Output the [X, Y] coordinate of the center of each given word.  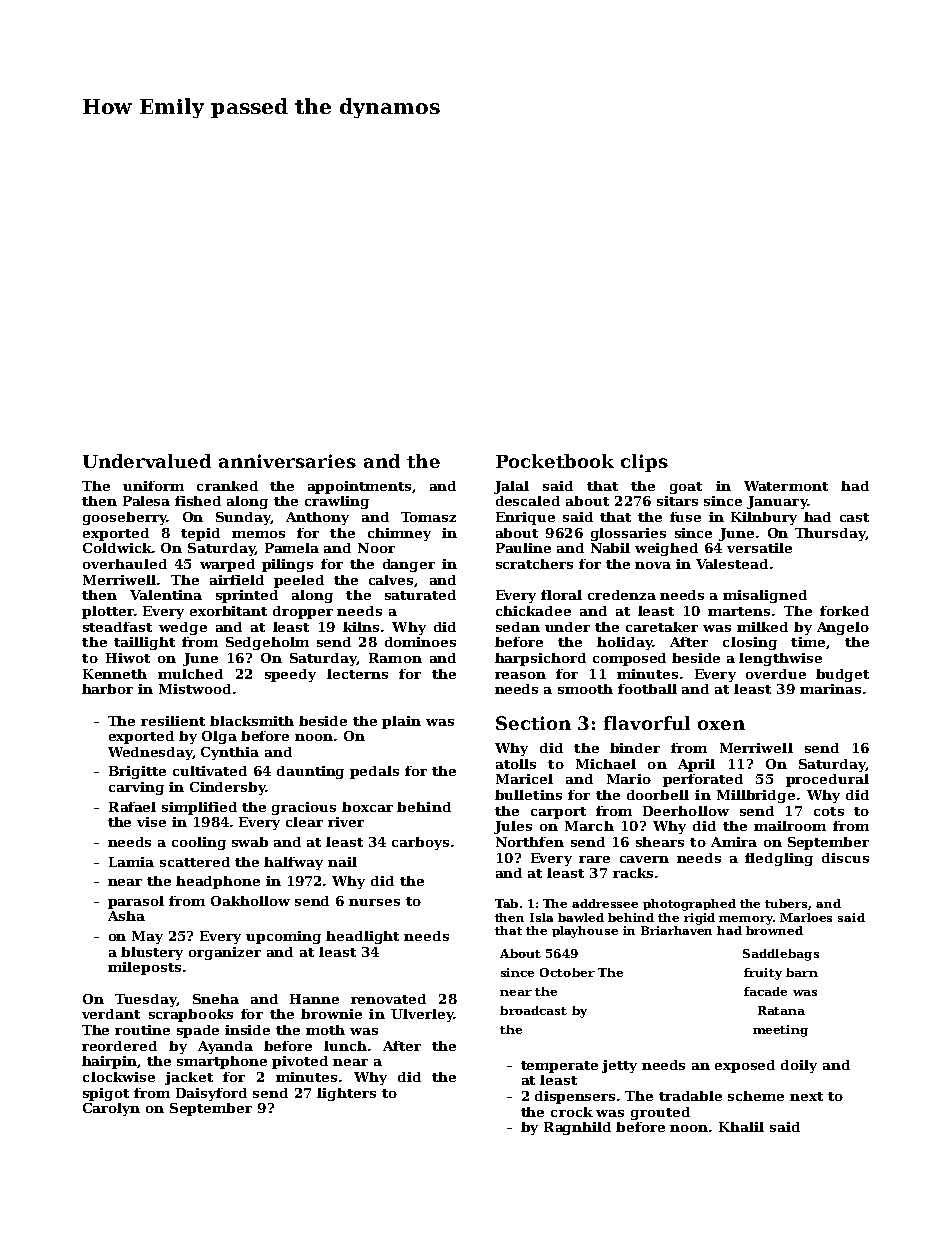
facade [765, 991]
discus [845, 858]
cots [829, 811]
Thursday [830, 534]
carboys [420, 843]
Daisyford [211, 1094]
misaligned [765, 596]
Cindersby [228, 788]
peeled [299, 581]
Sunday [243, 518]
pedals [374, 772]
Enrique [525, 518]
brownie [331, 1014]
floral [561, 595]
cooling [199, 843]
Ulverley [422, 1015]
